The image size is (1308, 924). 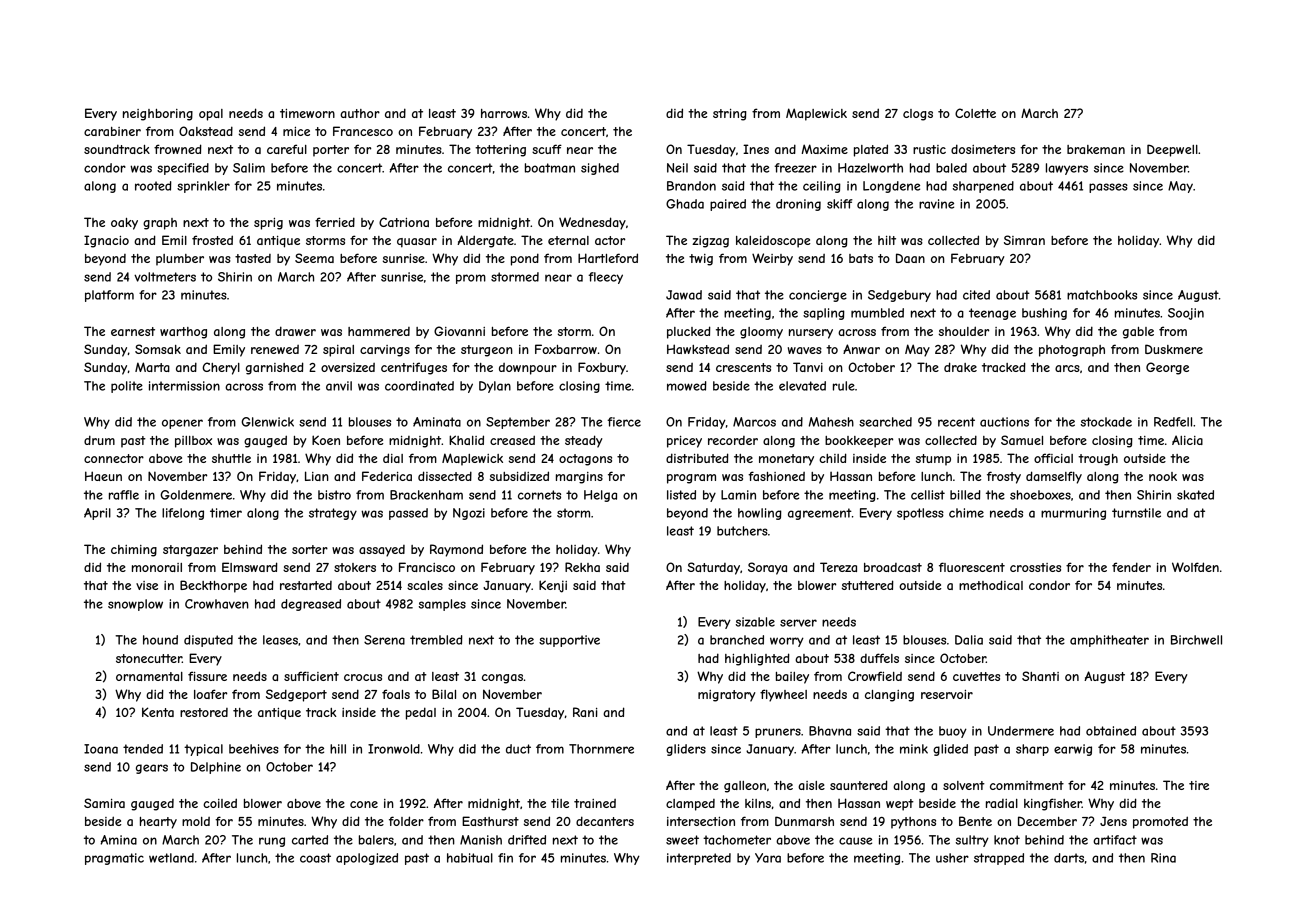 What do you see at coordinates (768, 858) in the screenshot?
I see `Yara` at bounding box center [768, 858].
